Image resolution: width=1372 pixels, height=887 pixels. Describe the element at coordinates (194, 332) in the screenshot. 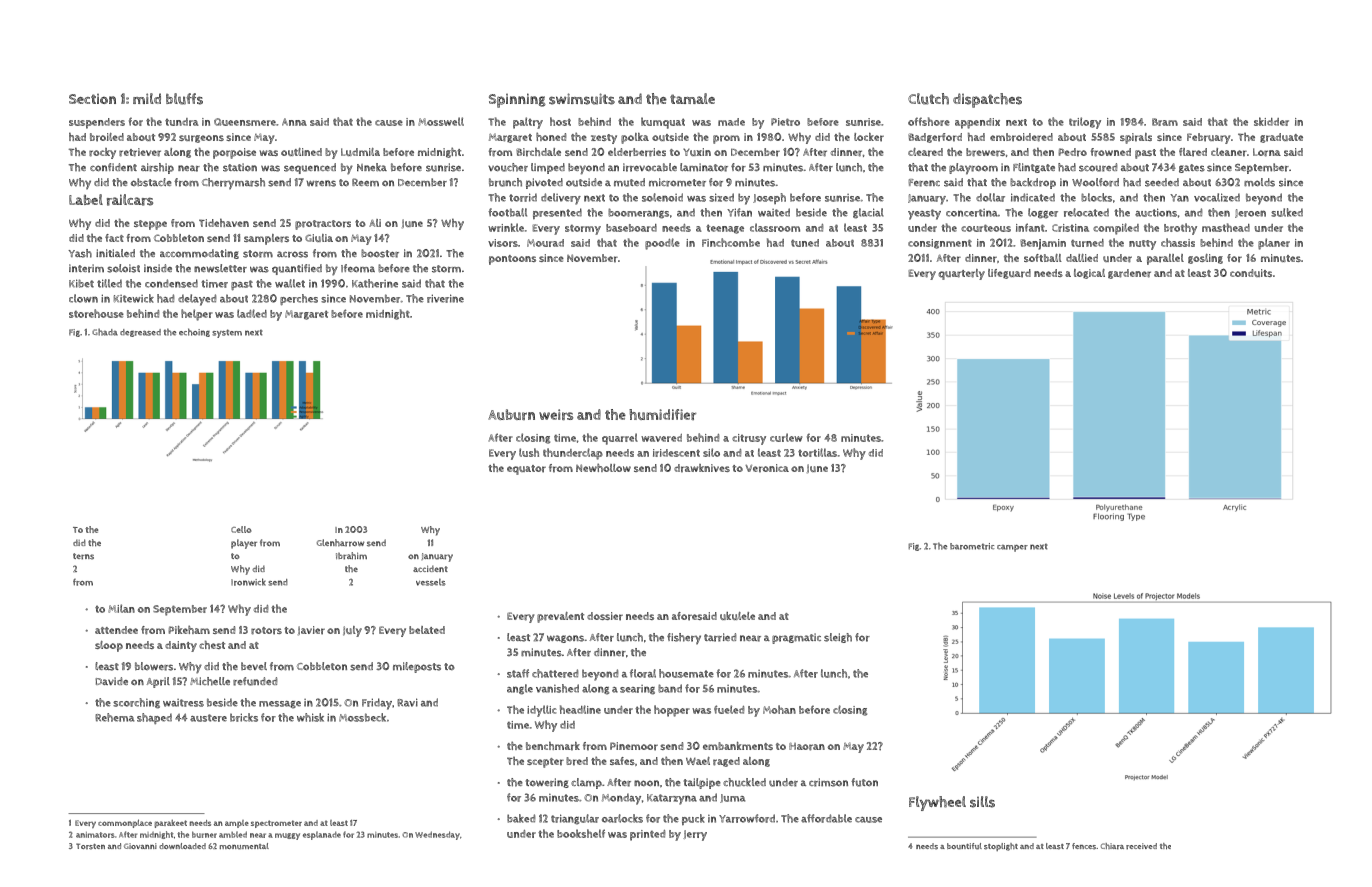

I see `echoing` at that location.
